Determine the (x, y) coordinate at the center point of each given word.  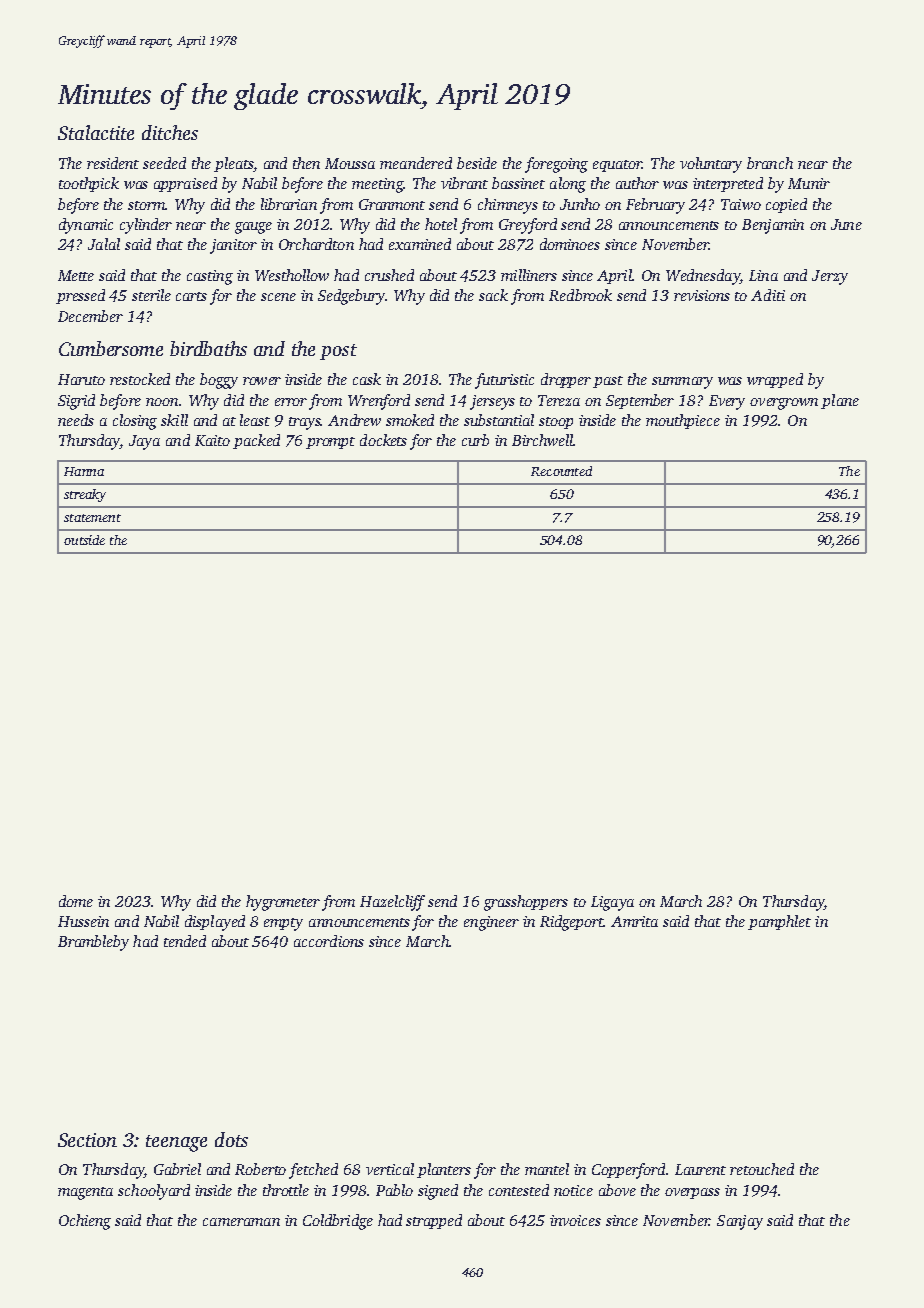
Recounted (561, 471)
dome (76, 901)
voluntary (711, 165)
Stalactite (96, 132)
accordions (329, 941)
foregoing (556, 165)
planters (444, 1170)
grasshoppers (526, 903)
